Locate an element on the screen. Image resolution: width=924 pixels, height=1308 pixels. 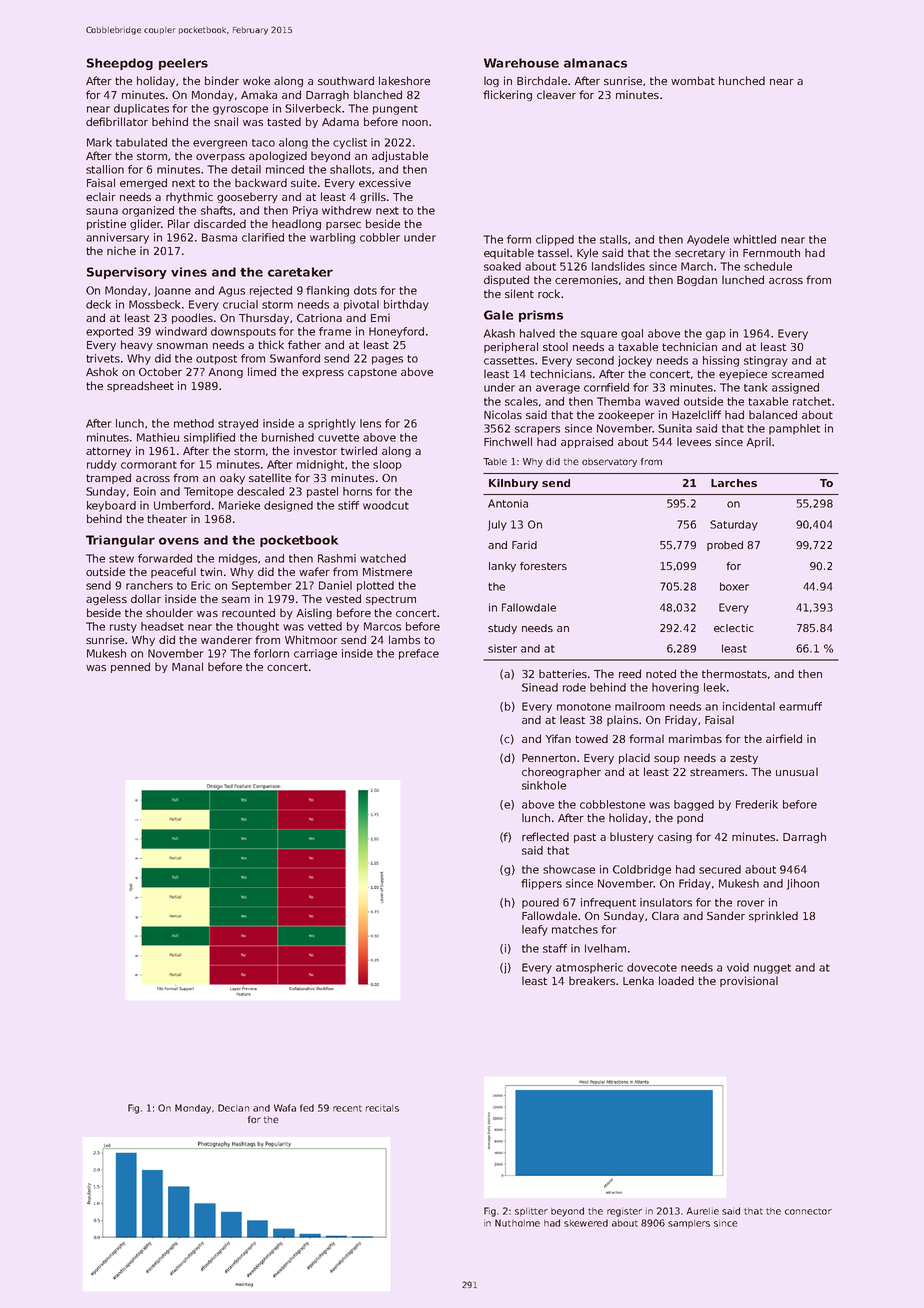
forlorn is located at coordinates (271, 653).
